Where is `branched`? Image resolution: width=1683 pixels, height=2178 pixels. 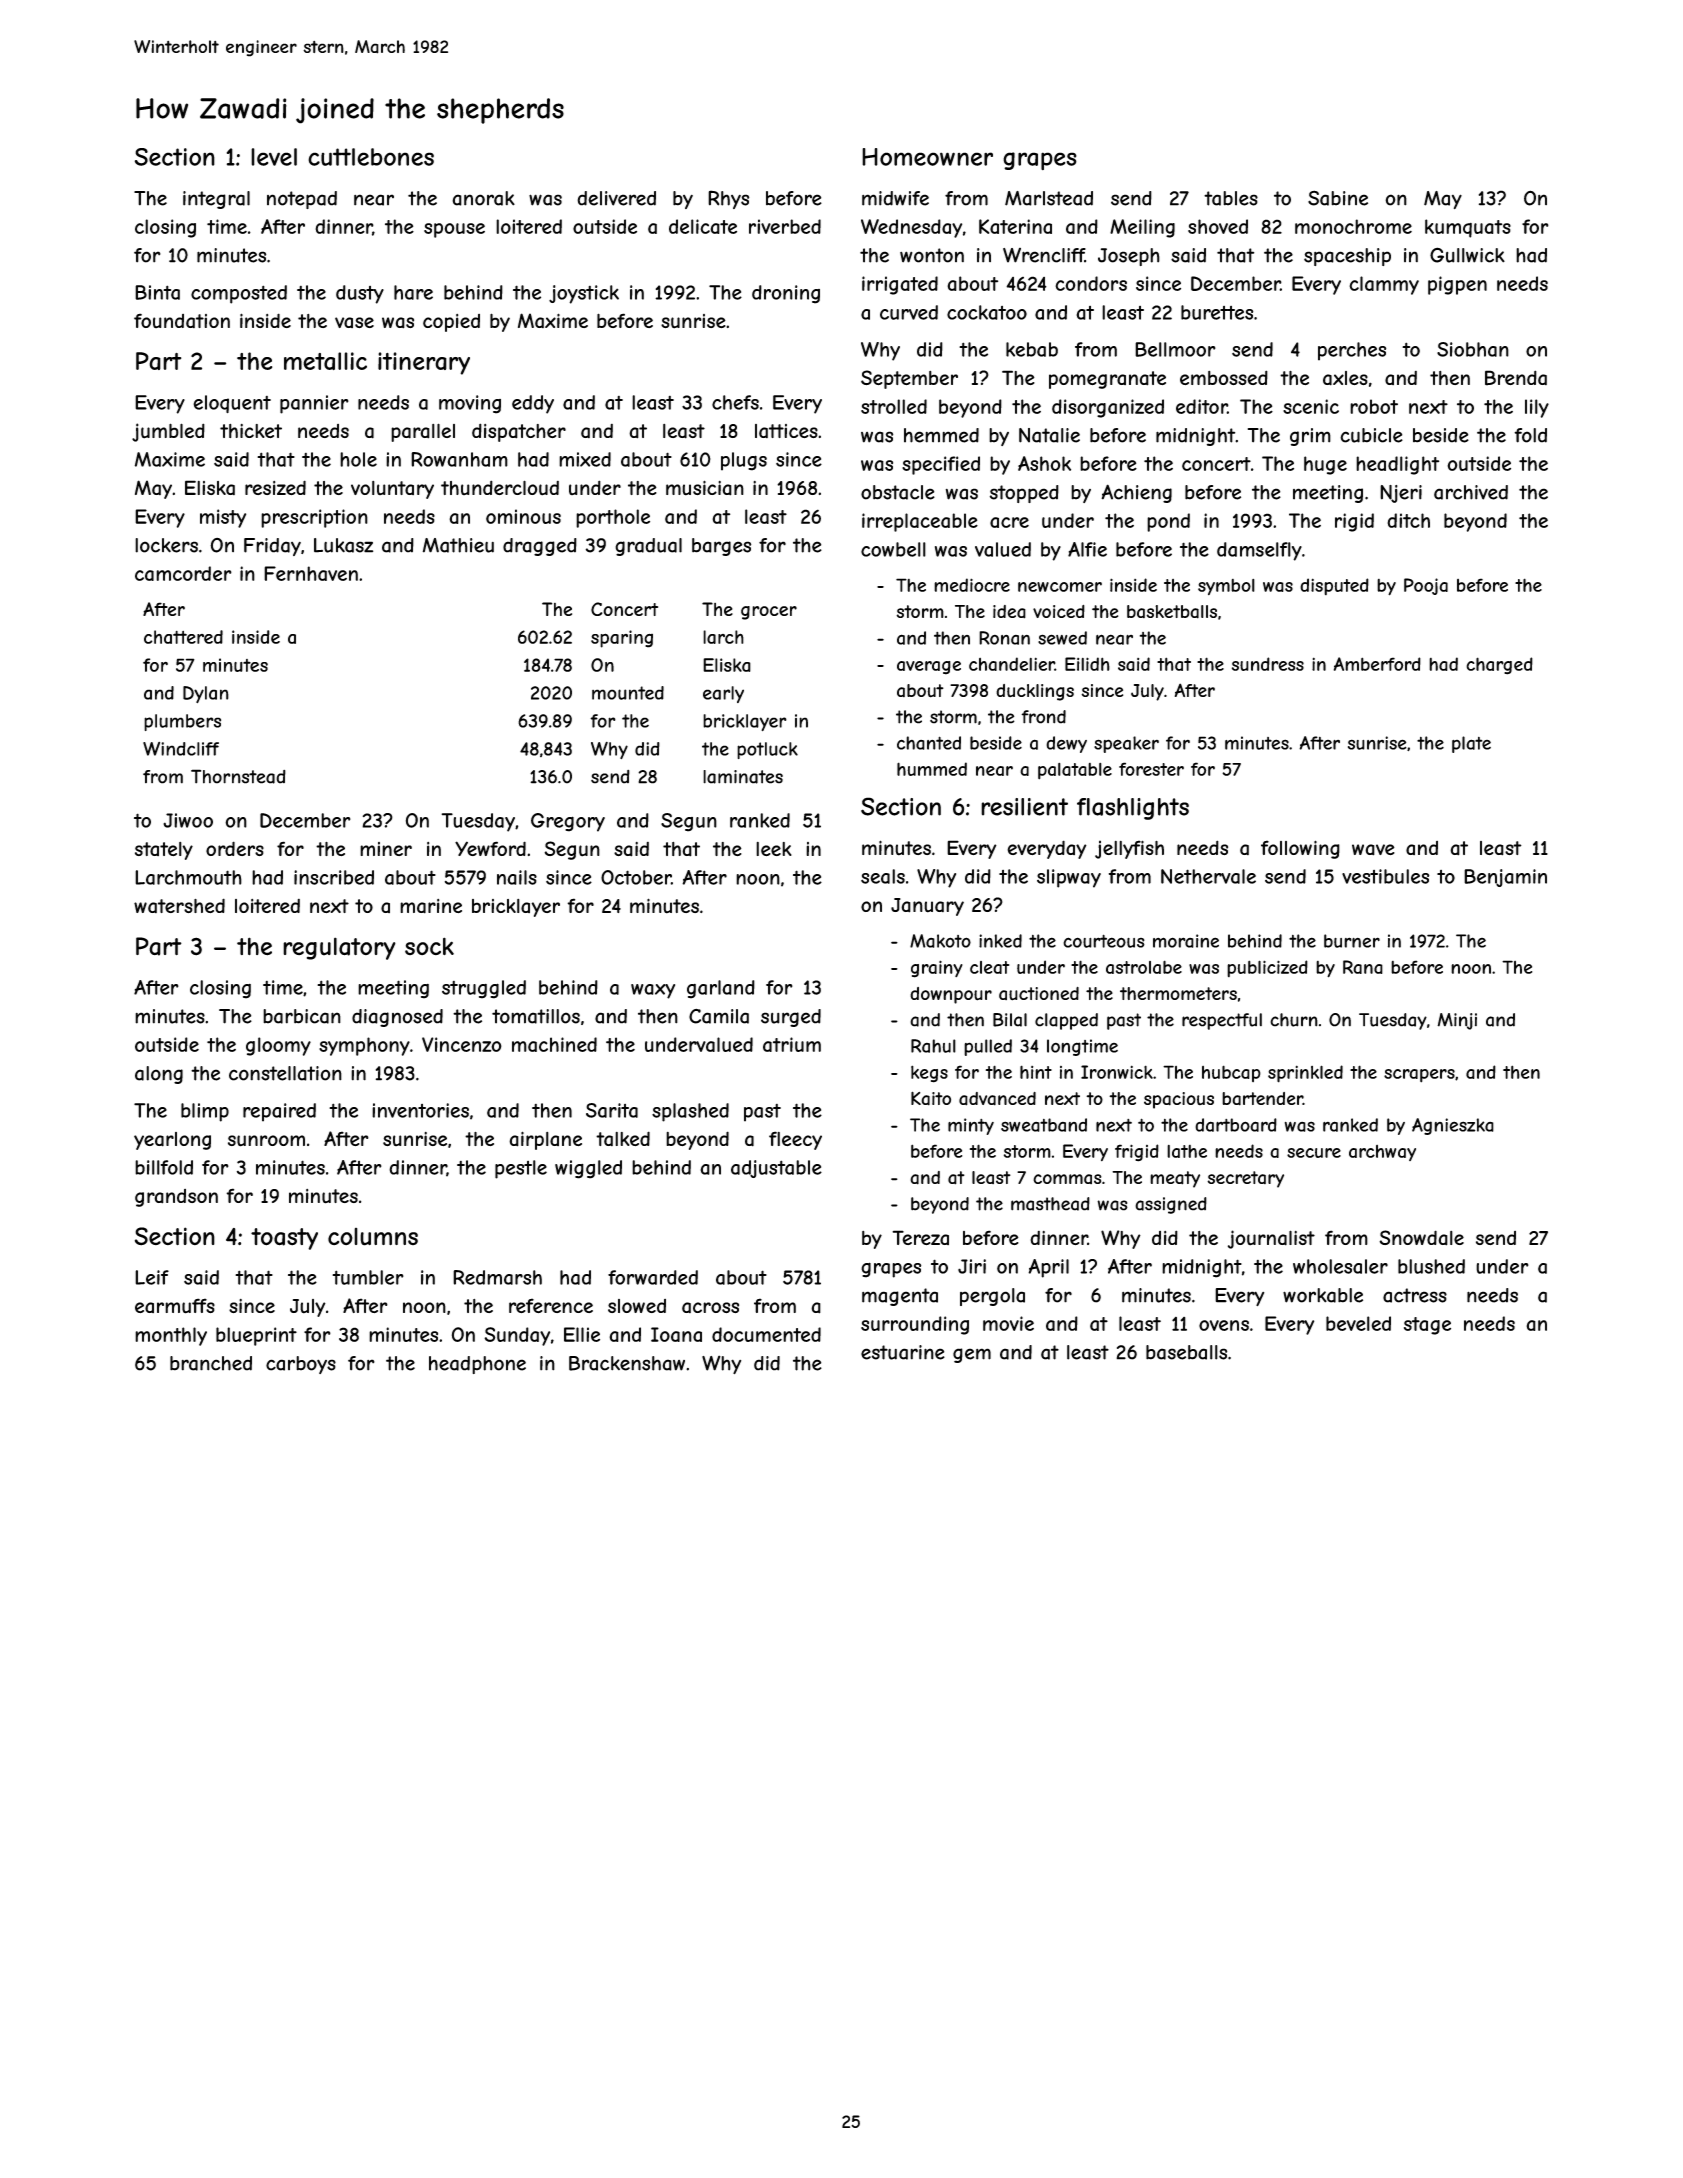
branched is located at coordinates (211, 1363).
